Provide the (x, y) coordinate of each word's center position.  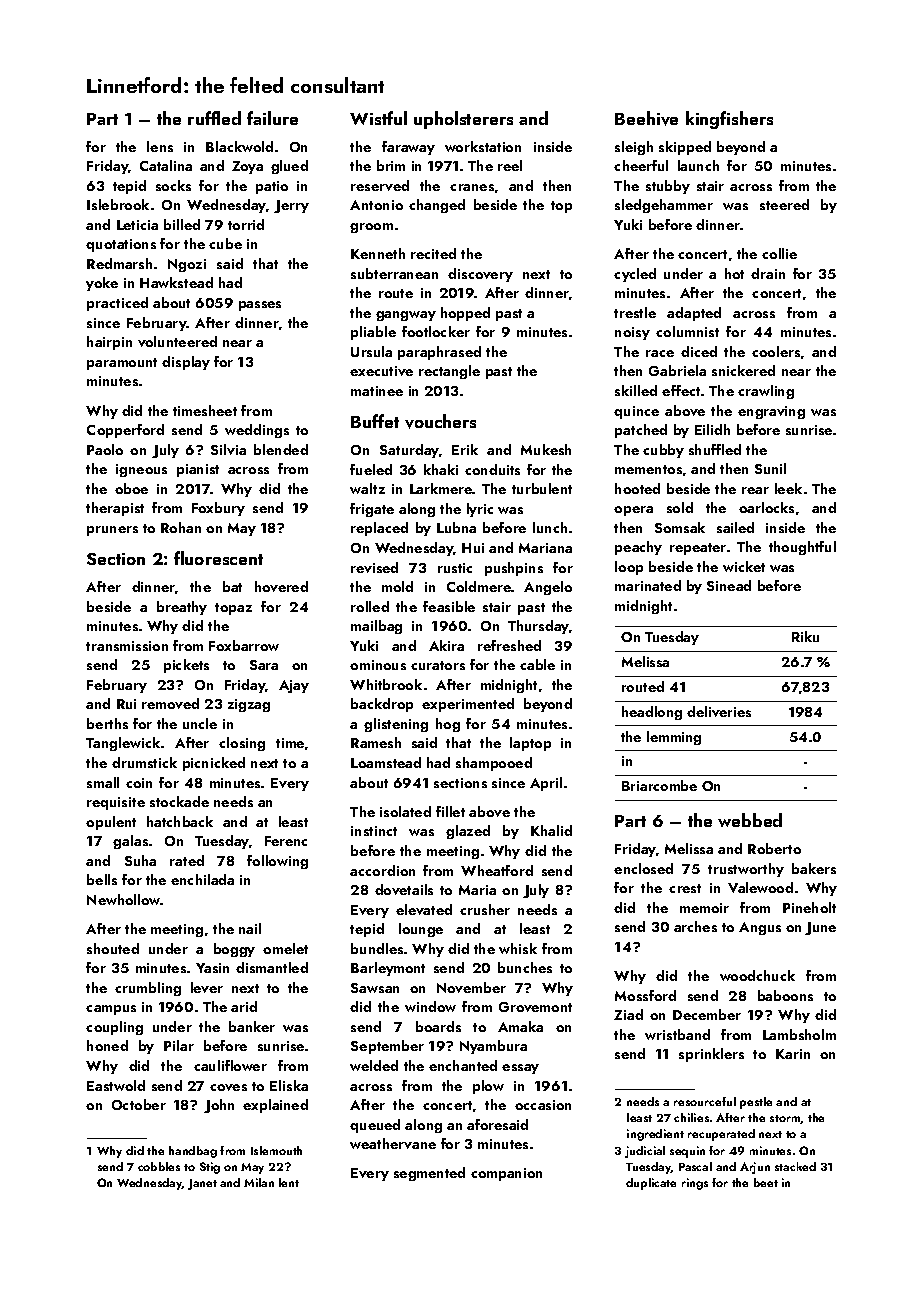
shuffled (715, 449)
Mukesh (546, 449)
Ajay (294, 686)
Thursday (538, 627)
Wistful (378, 118)
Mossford (645, 995)
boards (438, 1026)
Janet (202, 1184)
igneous (141, 470)
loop (629, 568)
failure (272, 118)
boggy (234, 950)
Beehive (646, 118)
